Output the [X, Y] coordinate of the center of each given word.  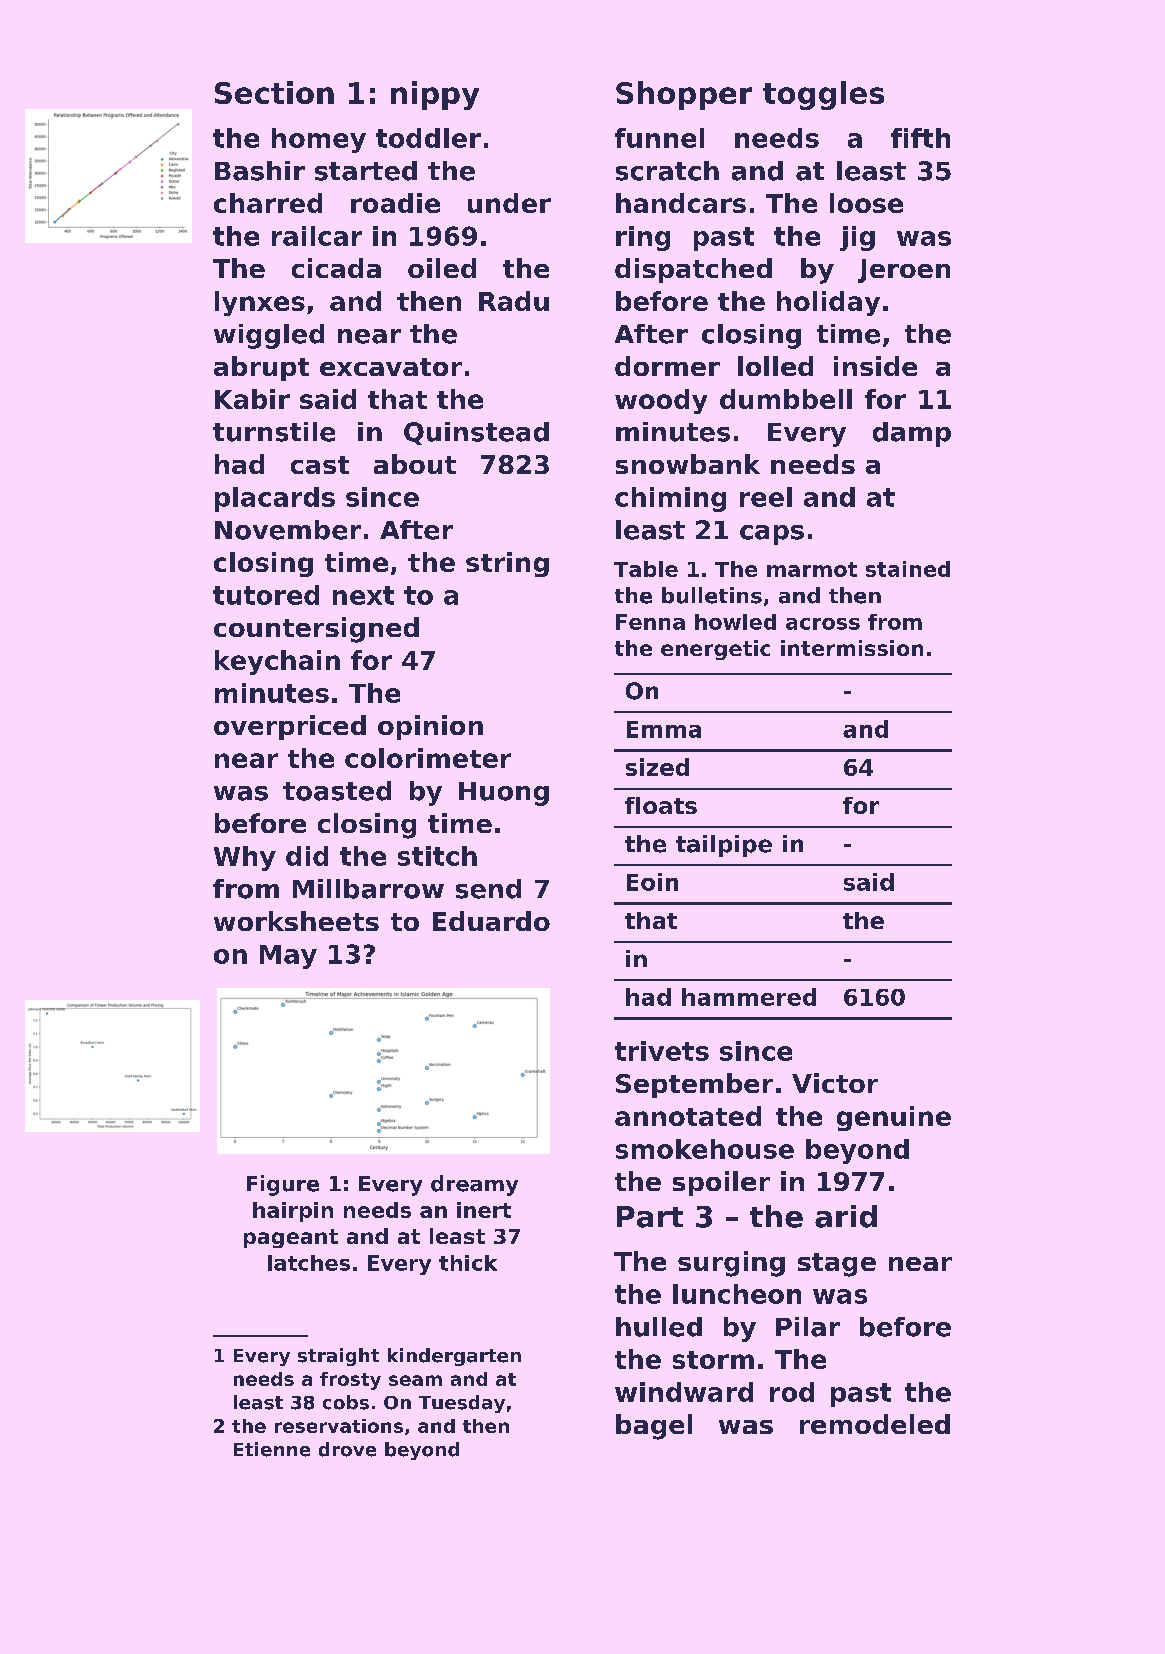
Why [245, 858]
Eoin [652, 882]
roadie [395, 203]
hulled [659, 1327]
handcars [681, 203]
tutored [266, 595]
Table [646, 569]
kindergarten [454, 1357]
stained [908, 569]
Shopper [684, 95]
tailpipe [724, 846]
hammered [749, 997]
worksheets [296, 921]
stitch [437, 856]
